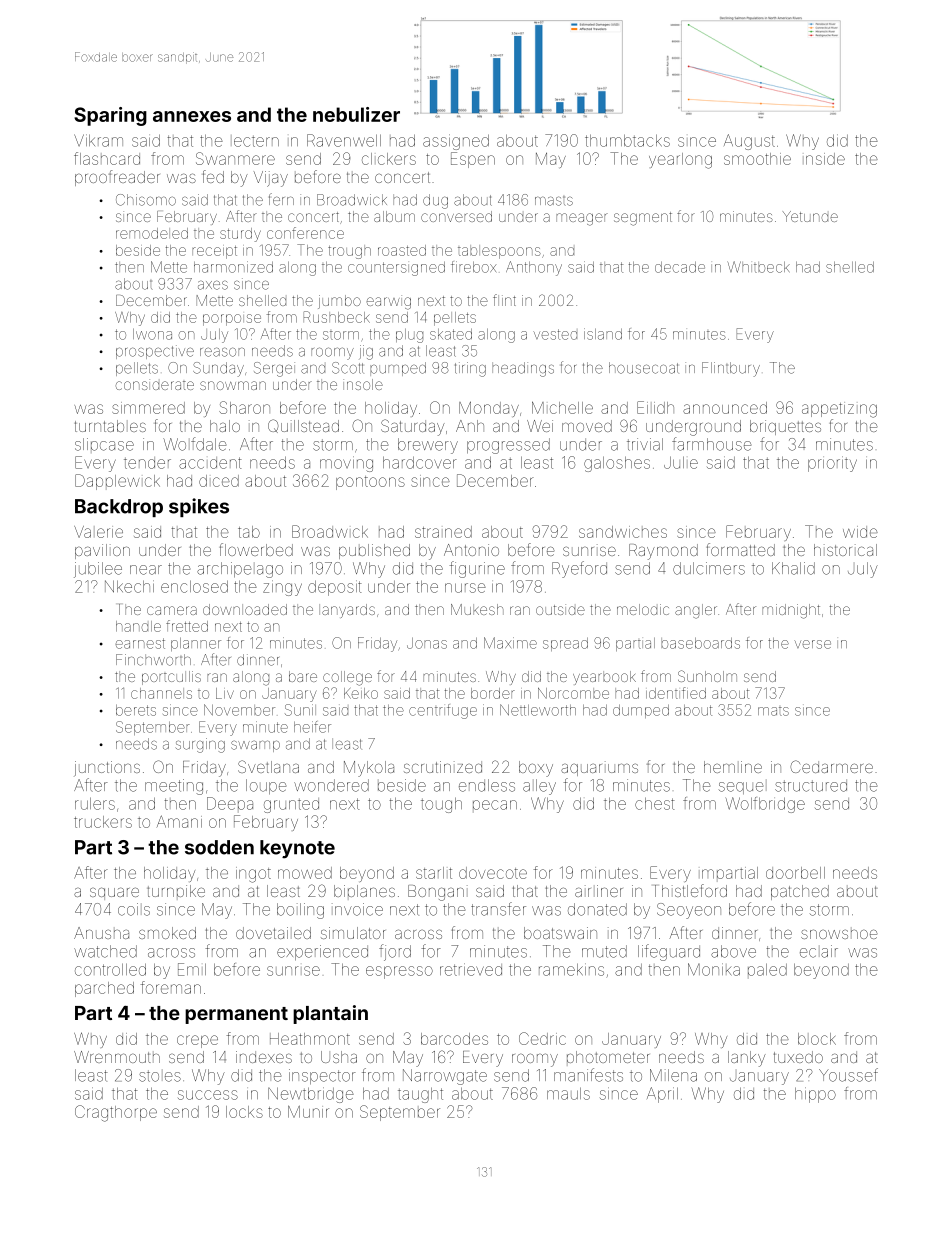 This screenshot has width=952, height=1233. Describe the element at coordinates (571, 969) in the screenshot. I see `ramekins` at that location.
